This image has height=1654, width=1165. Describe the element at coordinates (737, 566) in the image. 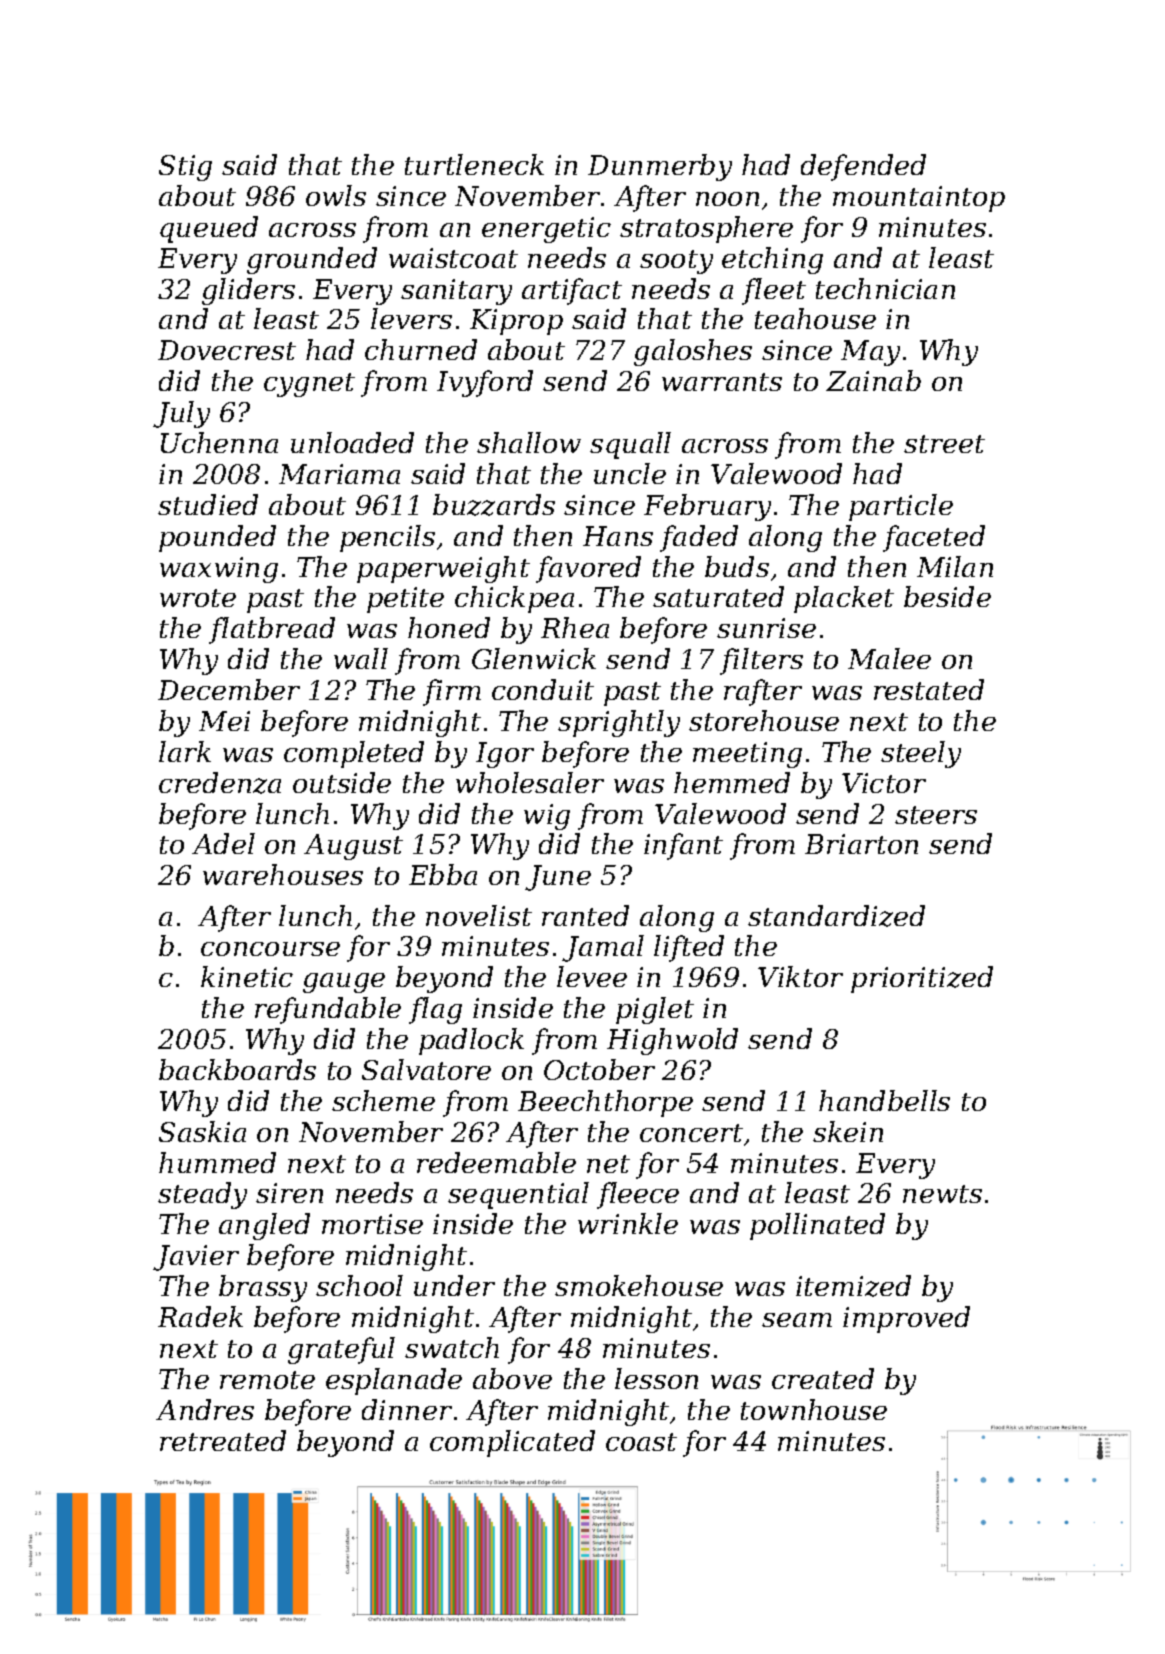

I see `buds` at that location.
